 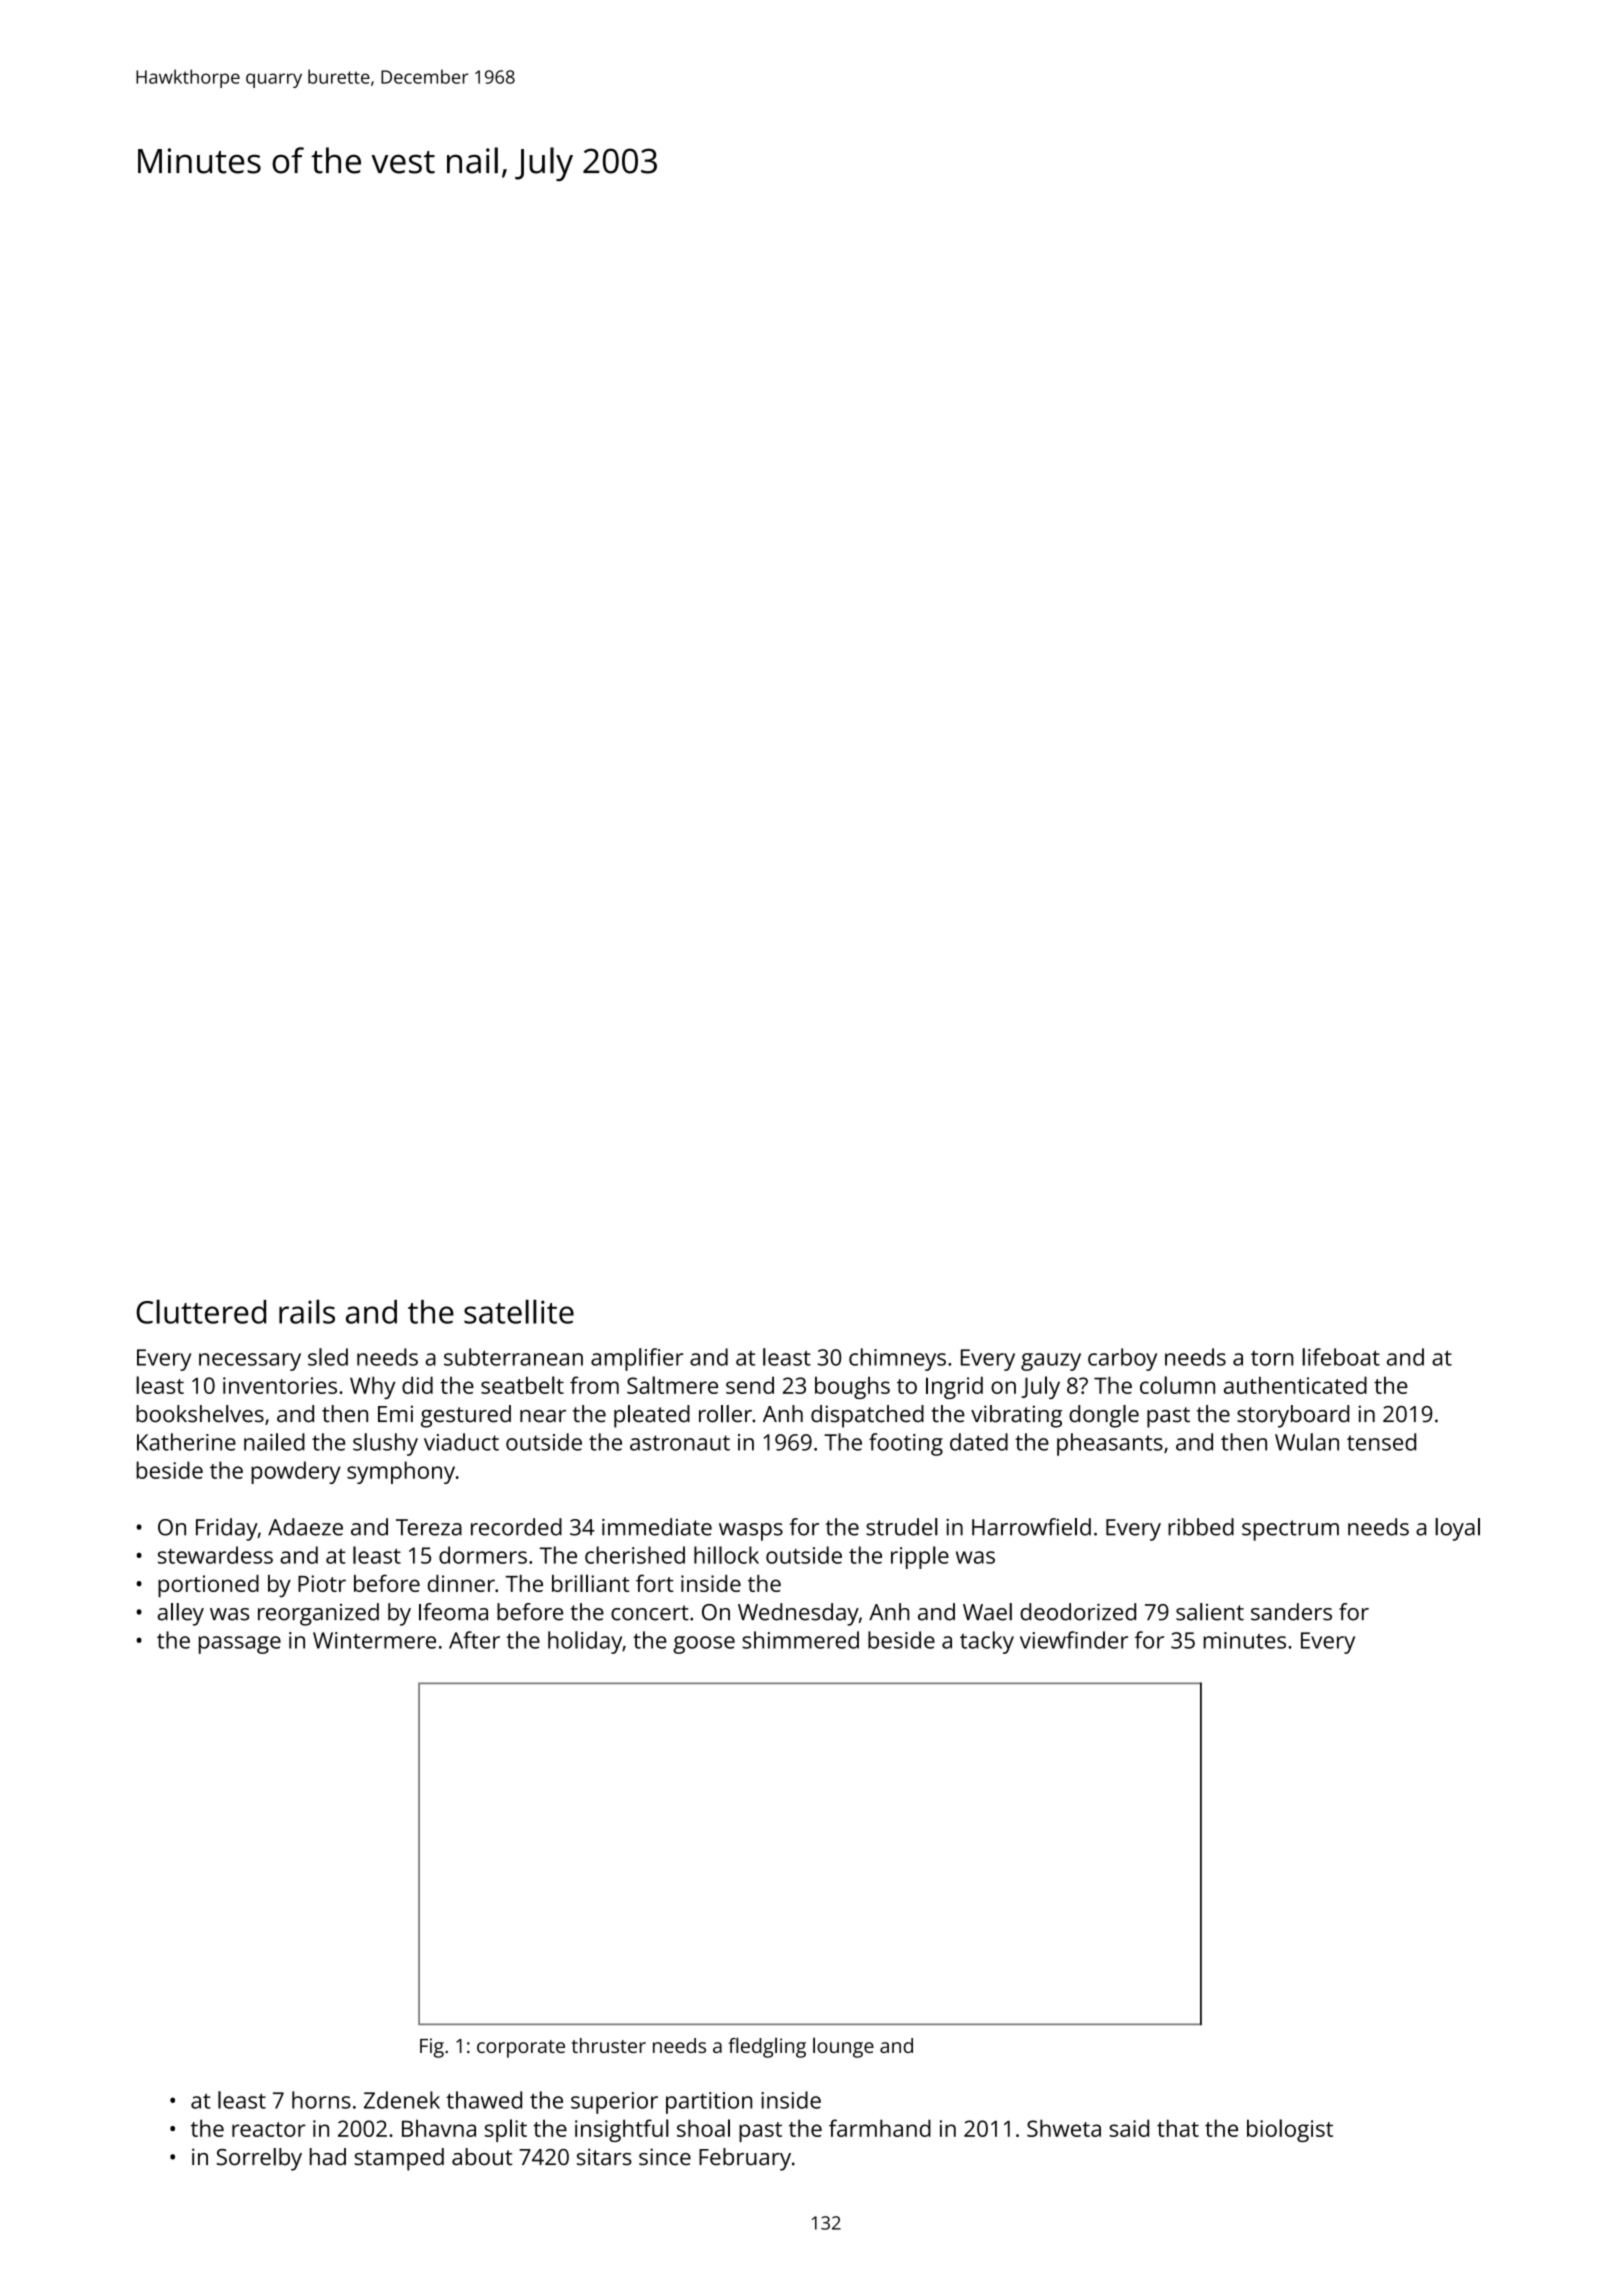 I want to click on torn, so click(x=1272, y=1358).
